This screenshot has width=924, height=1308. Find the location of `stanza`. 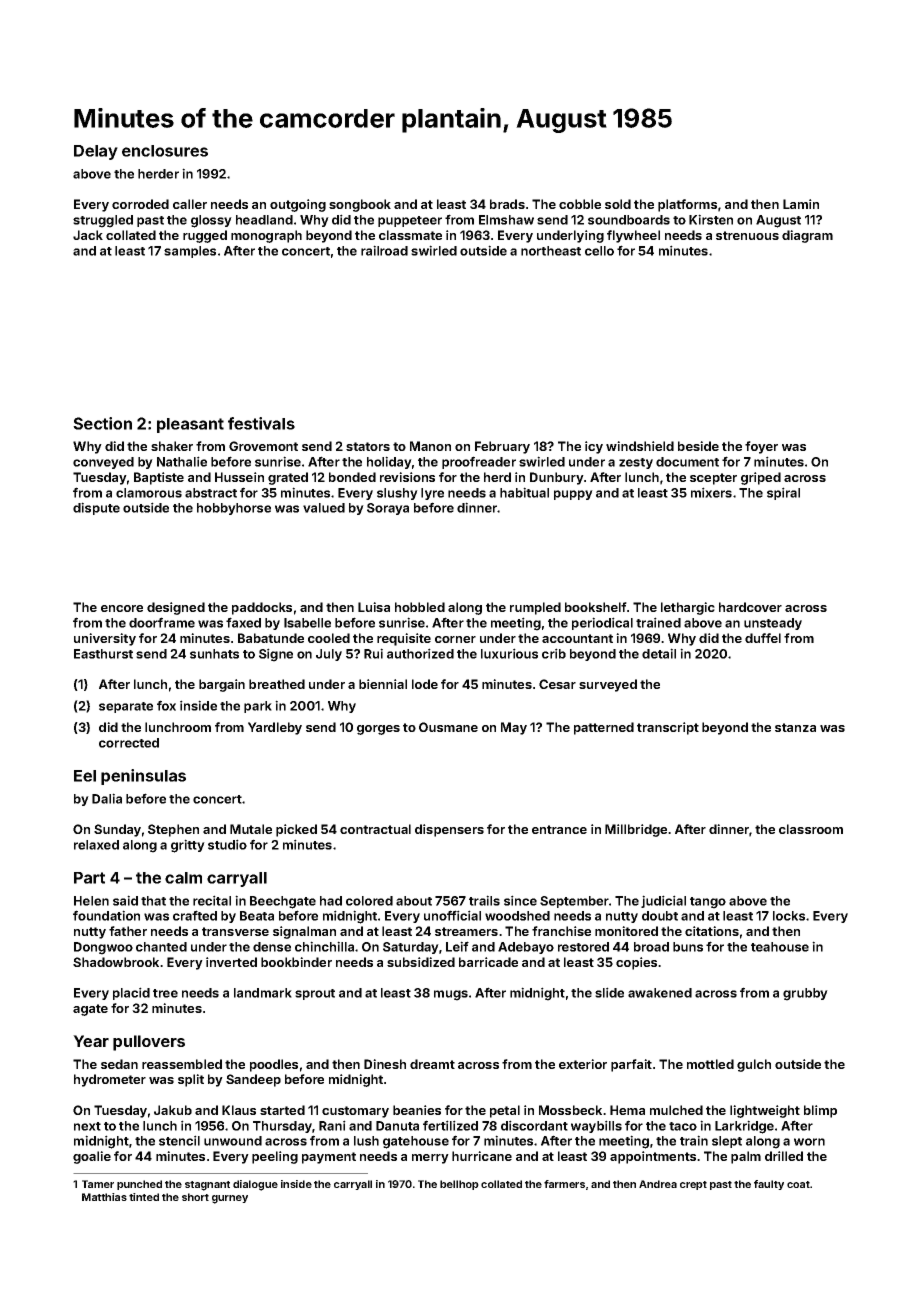

stanza is located at coordinates (795, 727).
